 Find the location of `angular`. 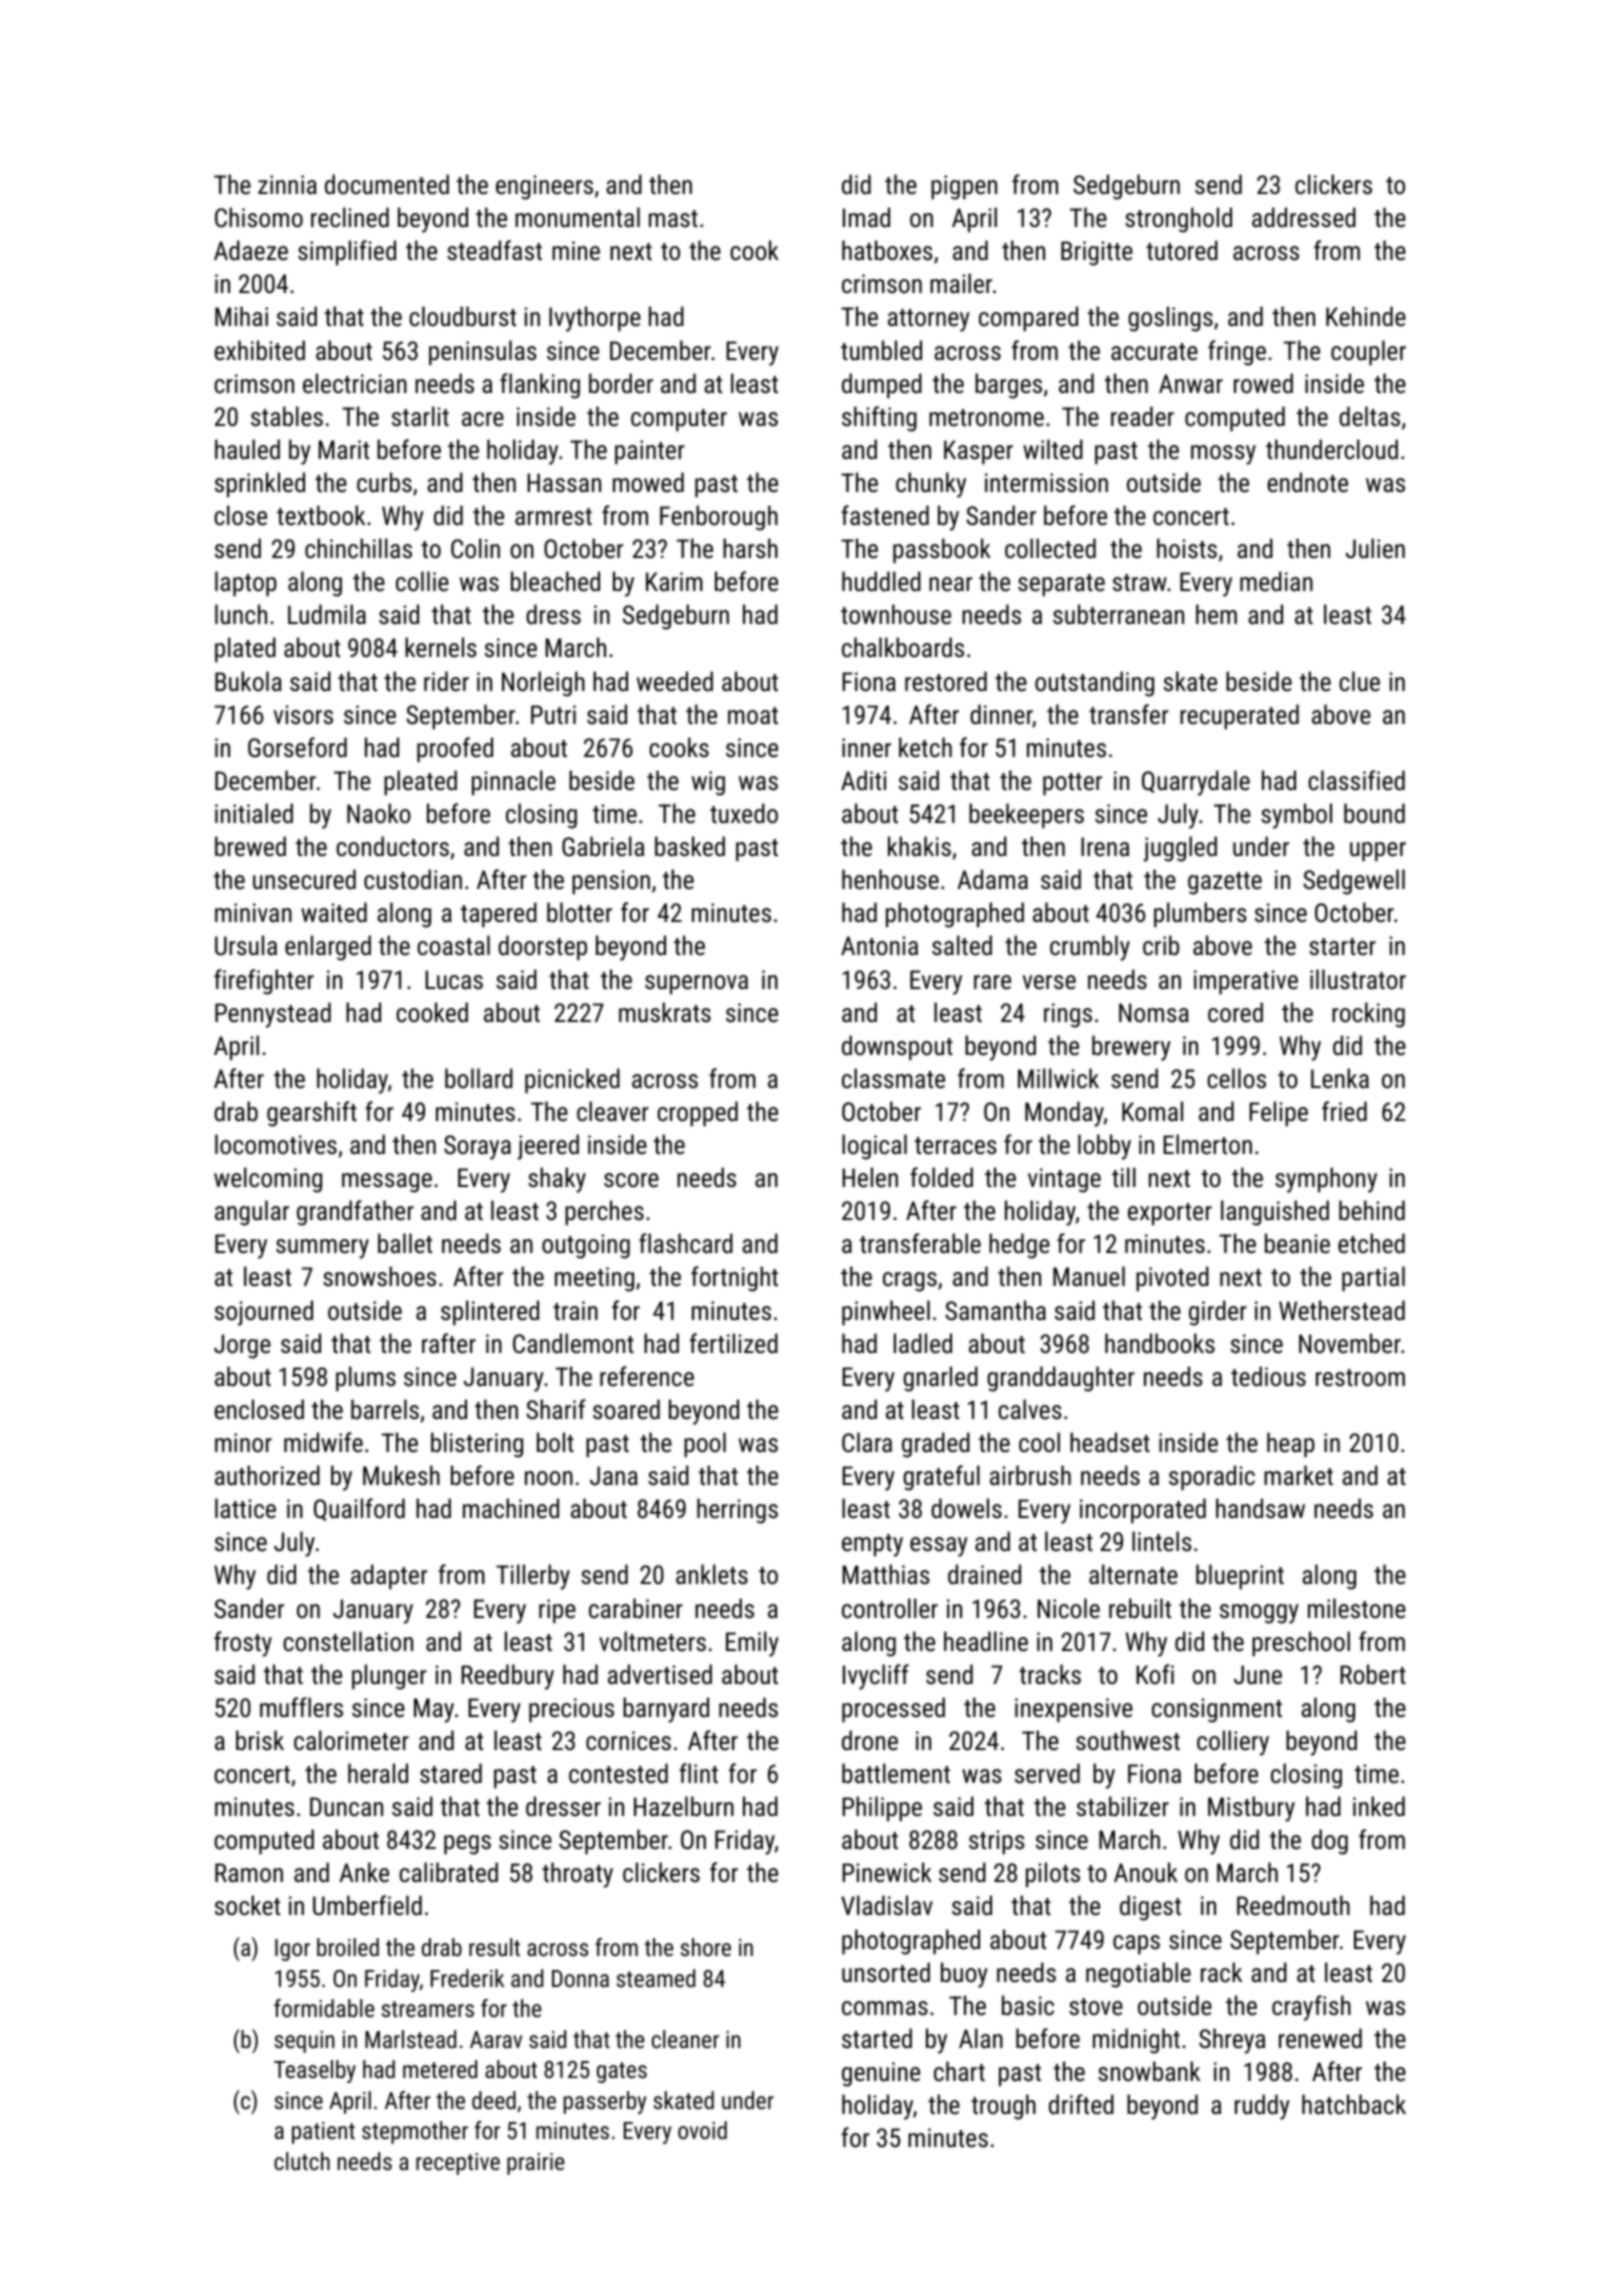

angular is located at coordinates (252, 1213).
